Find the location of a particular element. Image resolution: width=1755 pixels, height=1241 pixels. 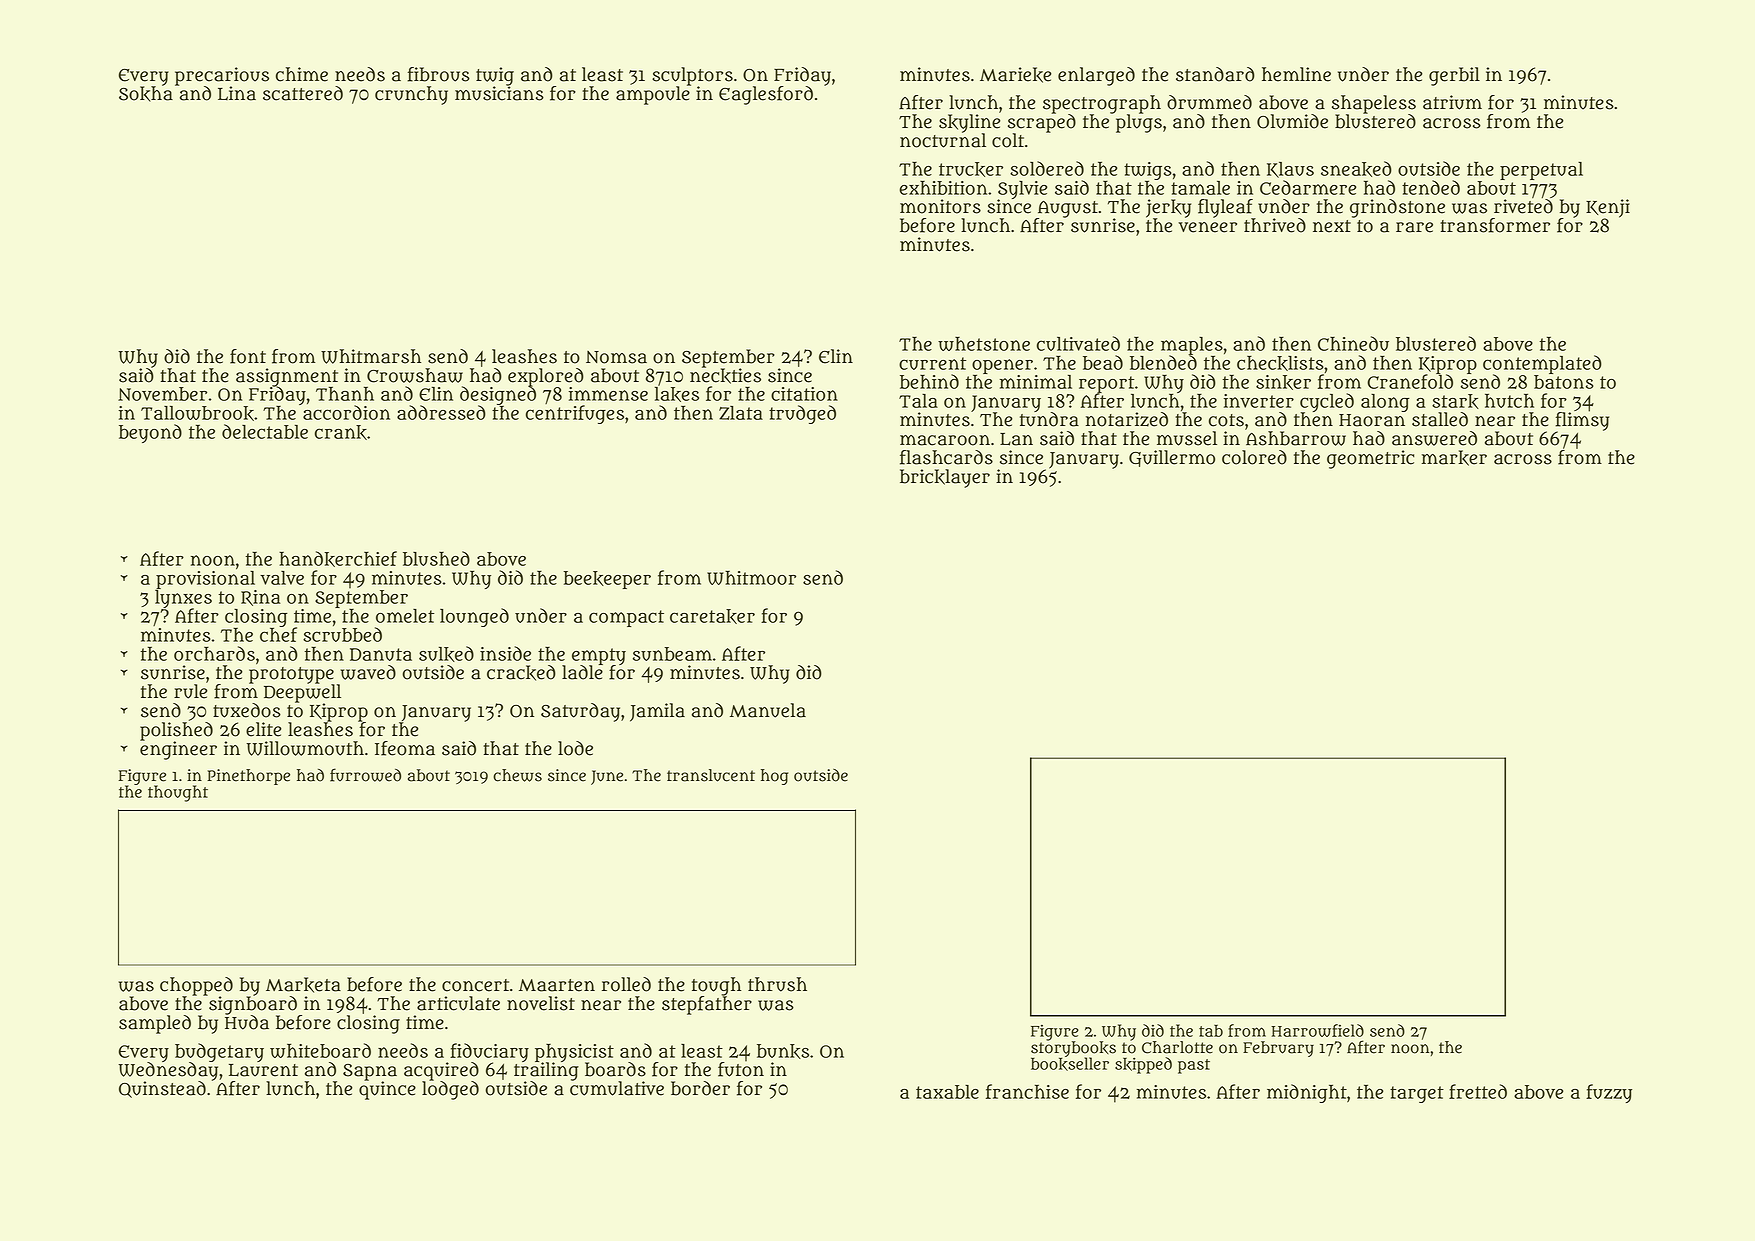

marker is located at coordinates (1454, 458).
